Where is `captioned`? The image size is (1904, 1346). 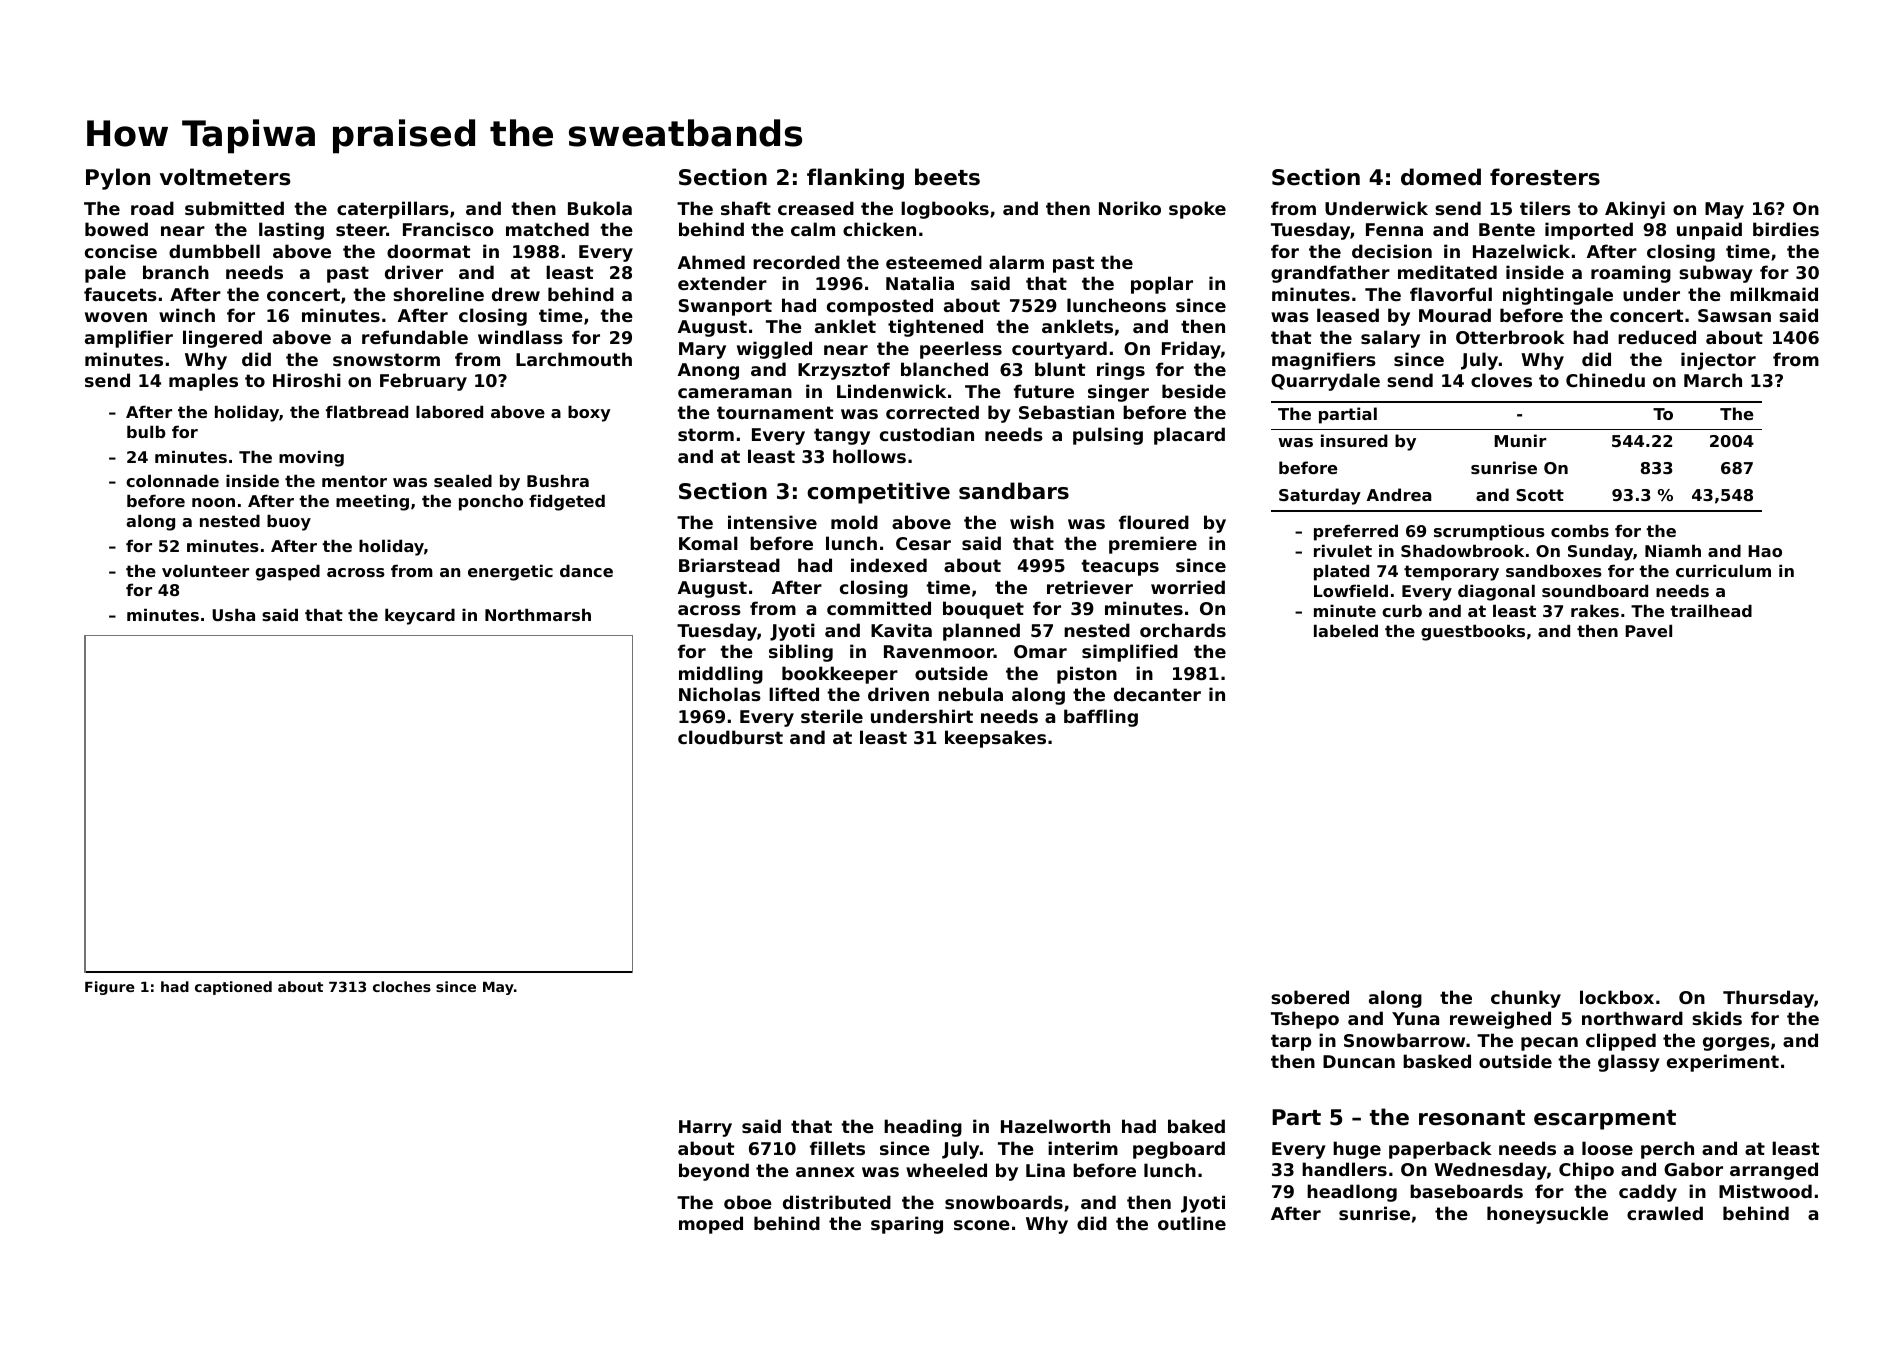 captioned is located at coordinates (233, 988).
